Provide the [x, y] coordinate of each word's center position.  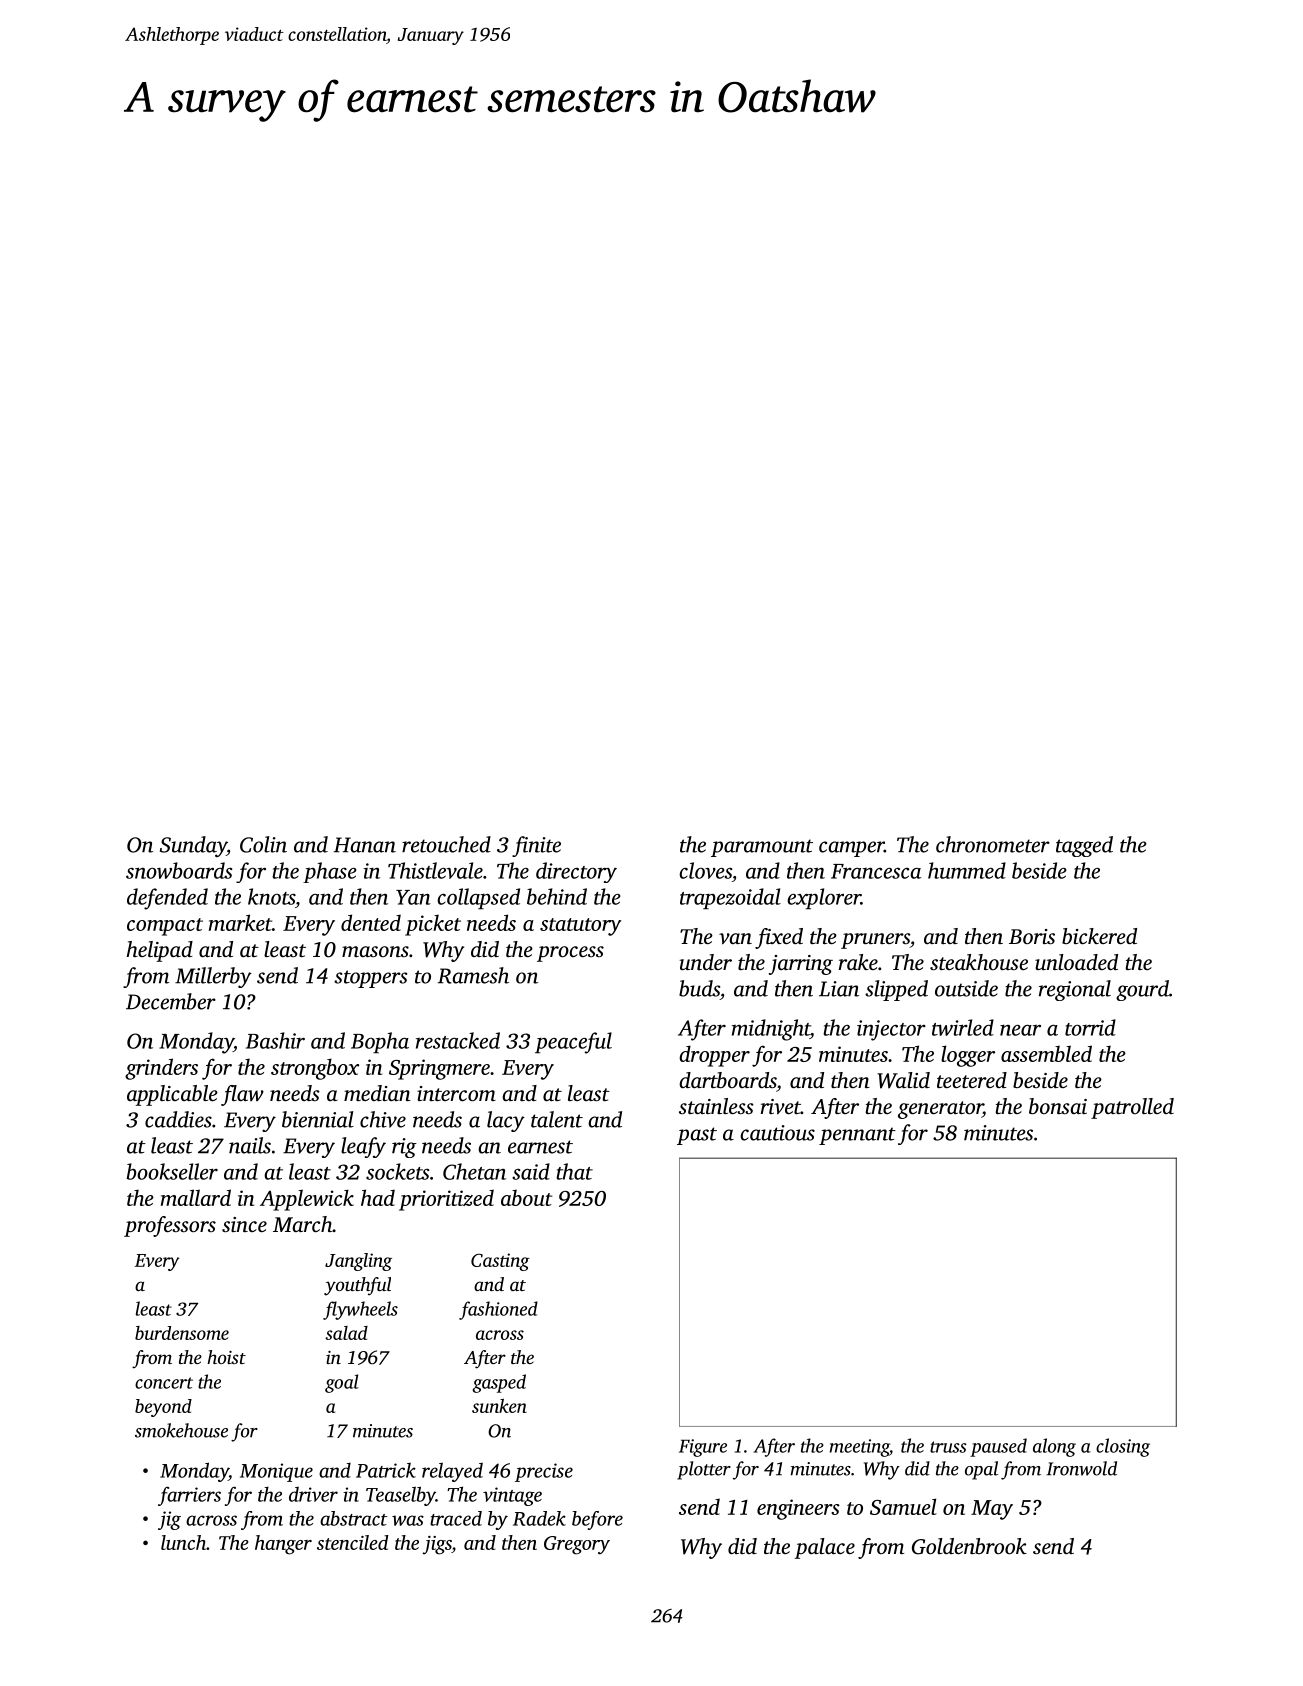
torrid [1090, 1027]
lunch [183, 1542]
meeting [860, 1448]
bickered [1099, 936]
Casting [500, 1262]
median [377, 1093]
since [244, 1224]
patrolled [1132, 1108]
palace [824, 1548]
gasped [499, 1383]
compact [165, 927]
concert [164, 1383]
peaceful [573, 1043]
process [570, 954]
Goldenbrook [969, 1546]
